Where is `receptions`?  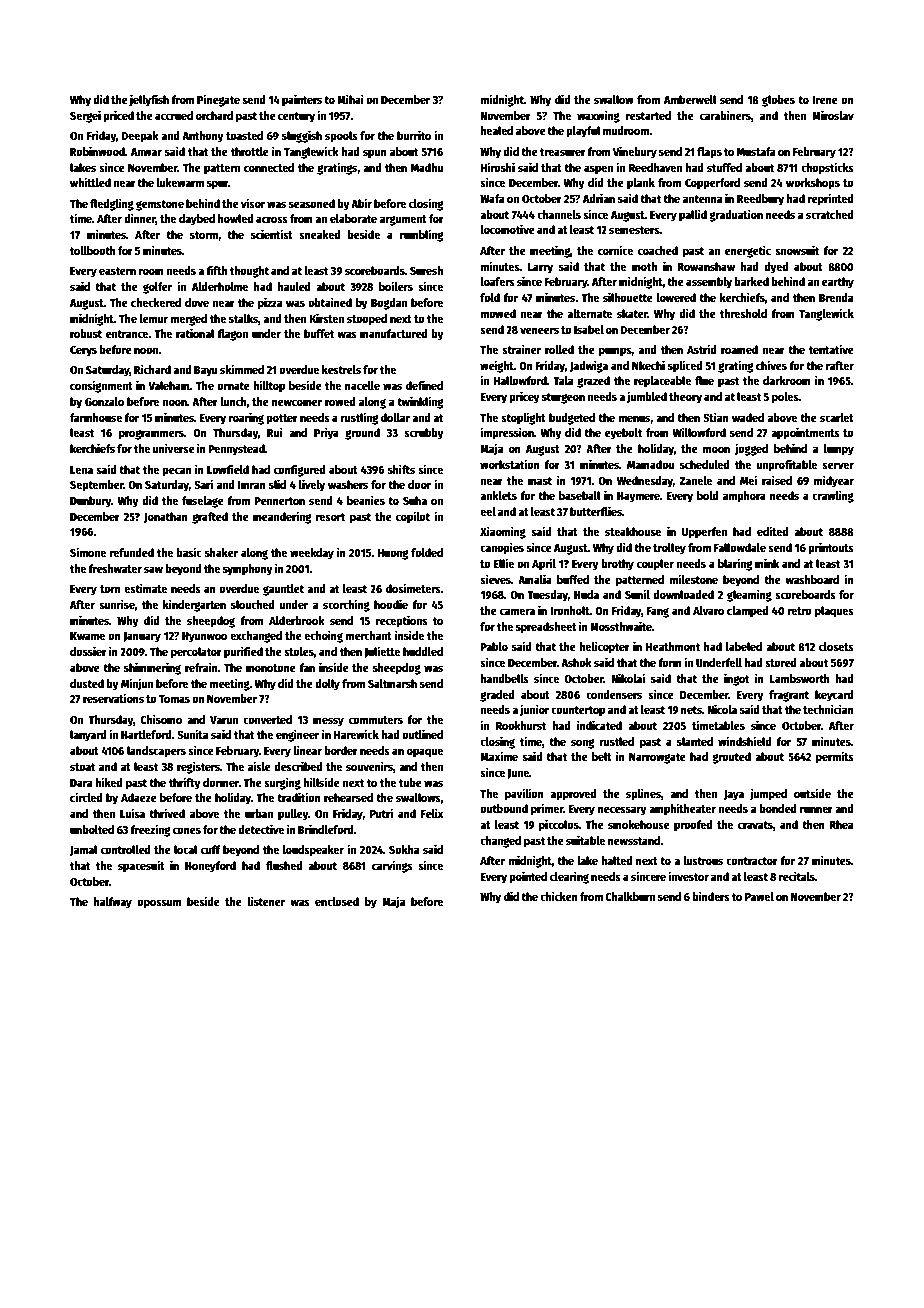 receptions is located at coordinates (402, 621).
